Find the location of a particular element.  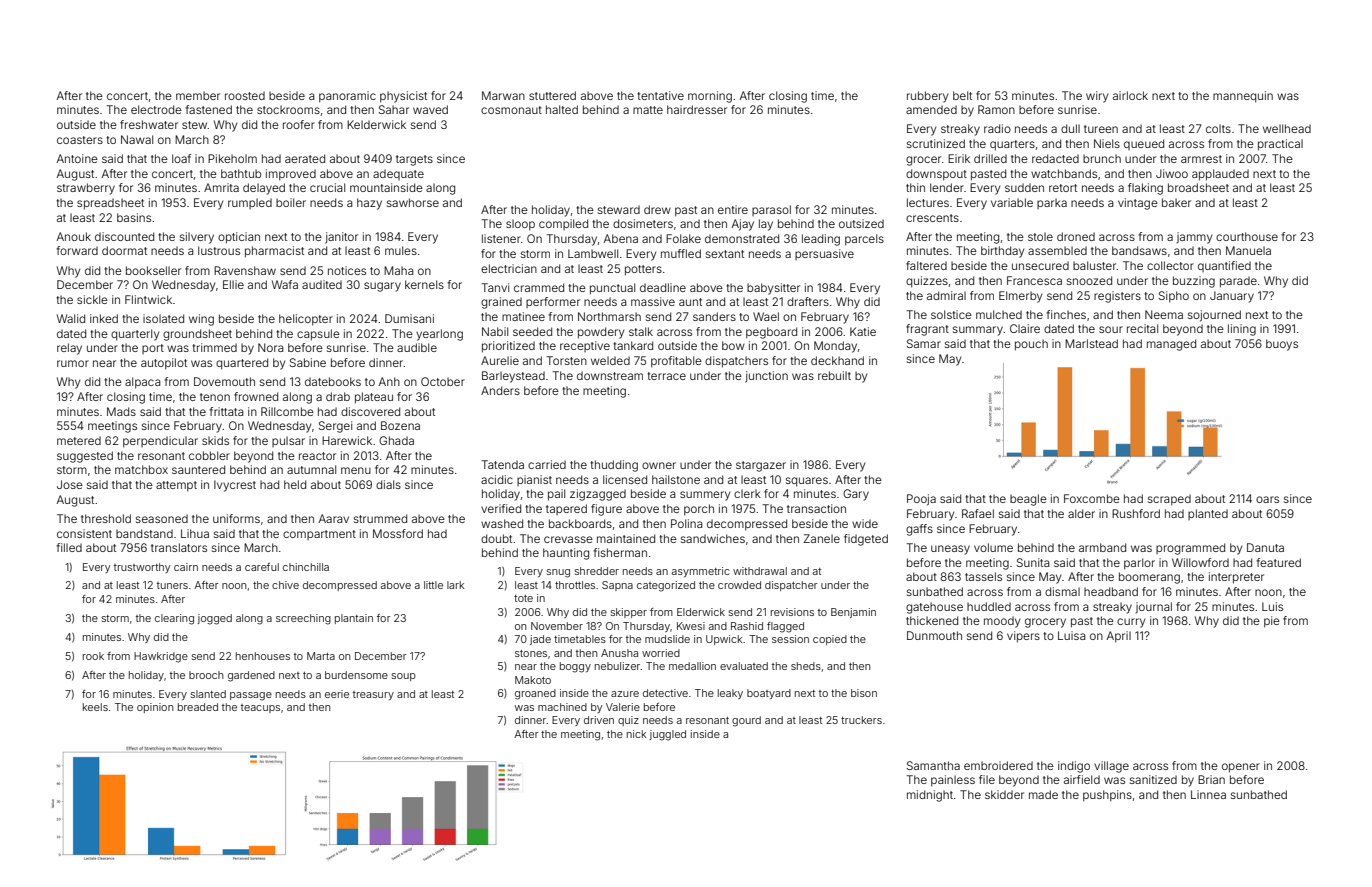

rebuilt is located at coordinates (834, 375).
